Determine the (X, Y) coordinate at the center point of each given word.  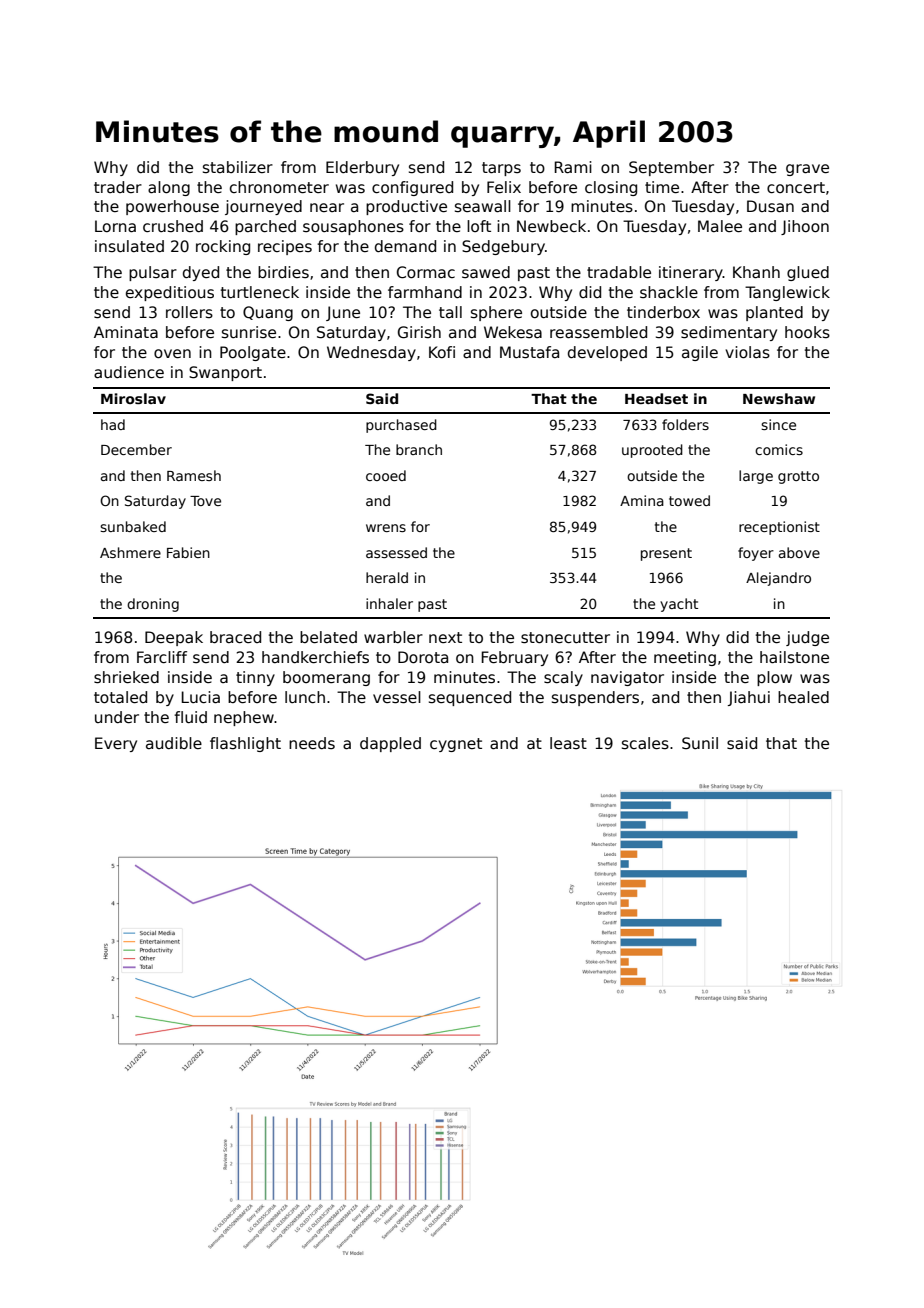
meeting (685, 658)
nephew (244, 718)
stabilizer (238, 167)
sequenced (470, 698)
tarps (501, 169)
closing (611, 188)
